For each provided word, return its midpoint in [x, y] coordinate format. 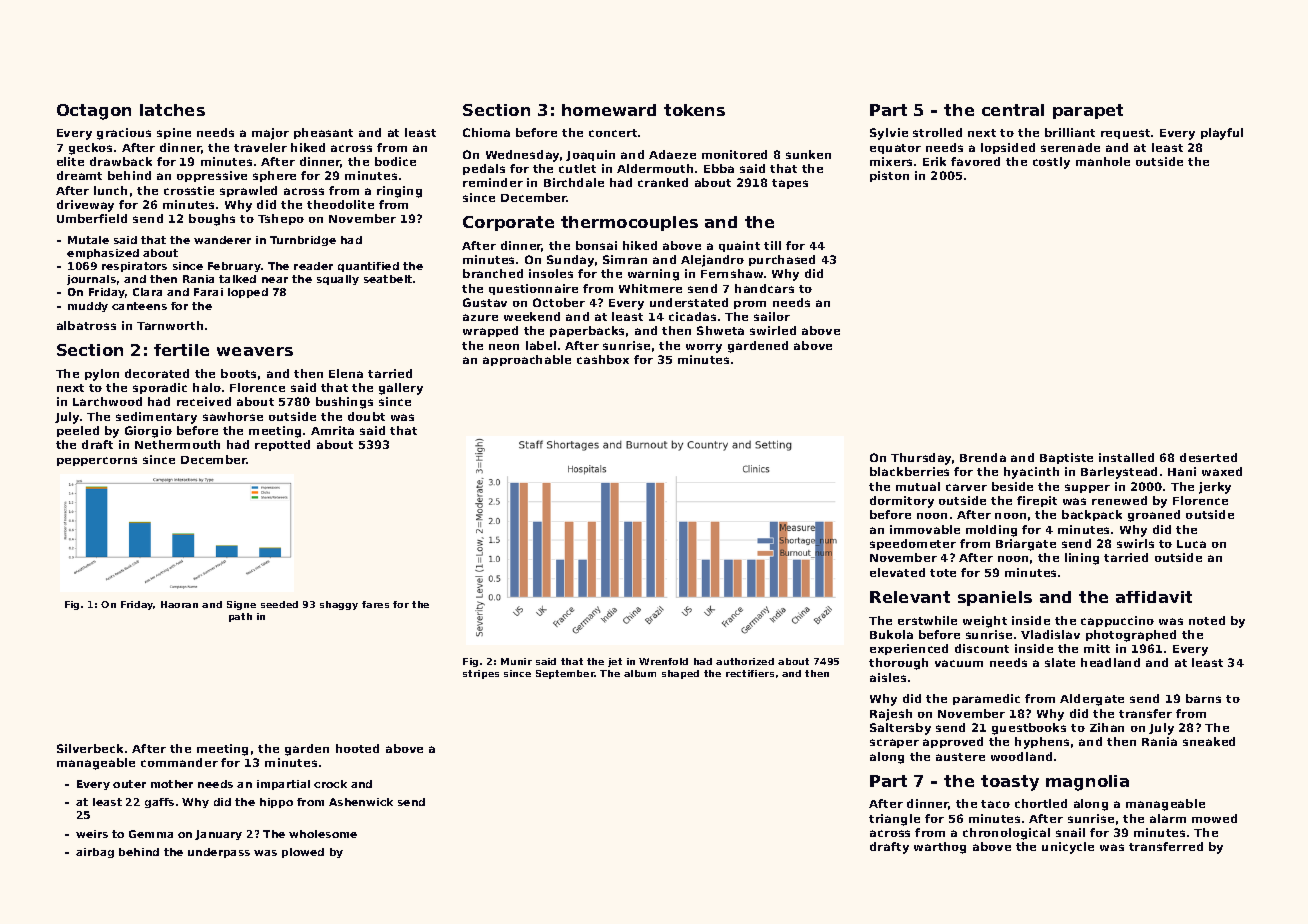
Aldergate [1092, 700]
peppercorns [97, 461]
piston [889, 176]
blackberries [909, 471]
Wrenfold [663, 661]
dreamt [79, 175]
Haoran [179, 604]
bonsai [596, 245]
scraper [894, 743]
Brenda [983, 457]
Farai [208, 292]
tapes [790, 184]
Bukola [891, 634]
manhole [1103, 161]
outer [129, 784]
